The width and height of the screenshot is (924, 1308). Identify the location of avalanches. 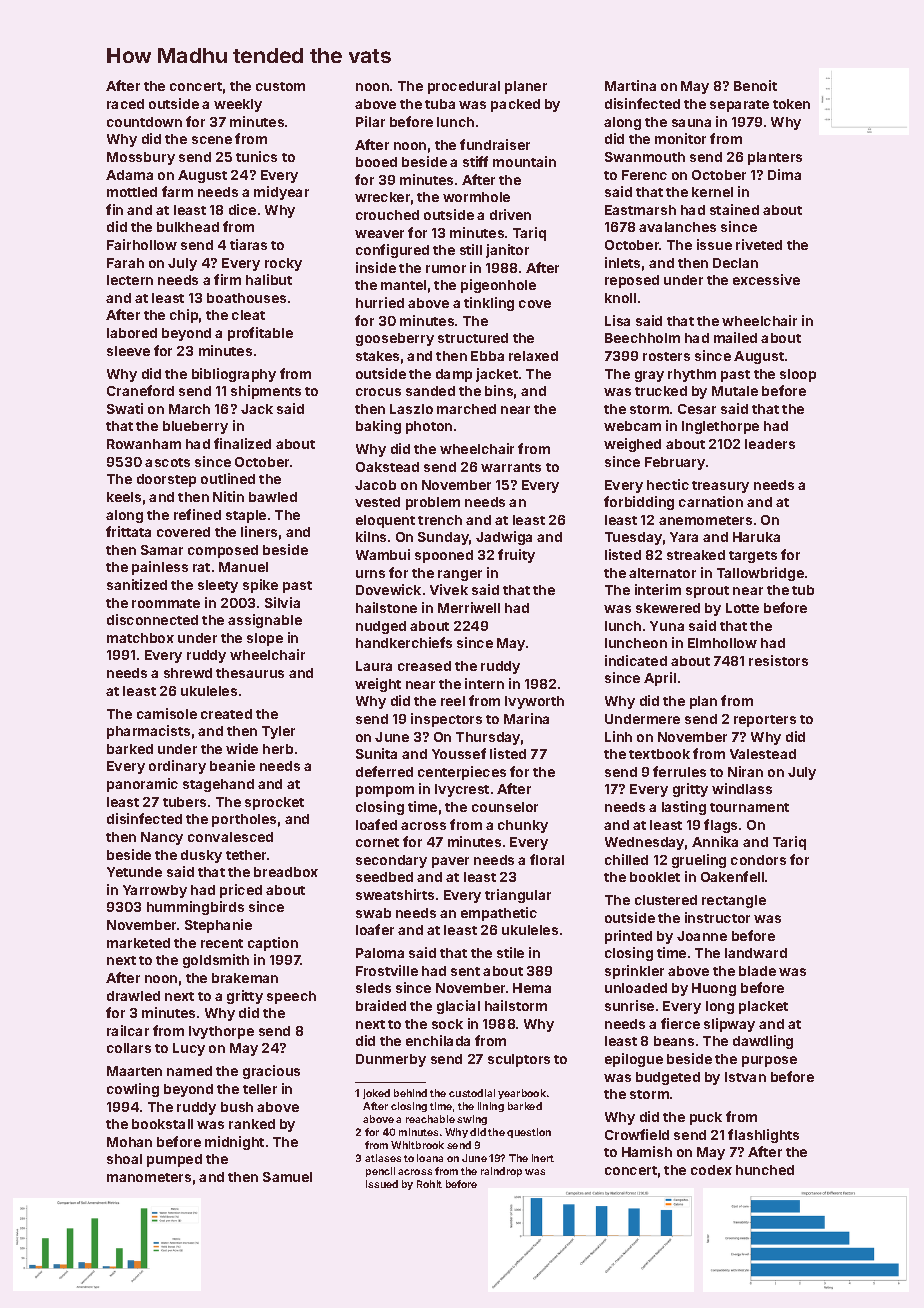
(677, 227).
